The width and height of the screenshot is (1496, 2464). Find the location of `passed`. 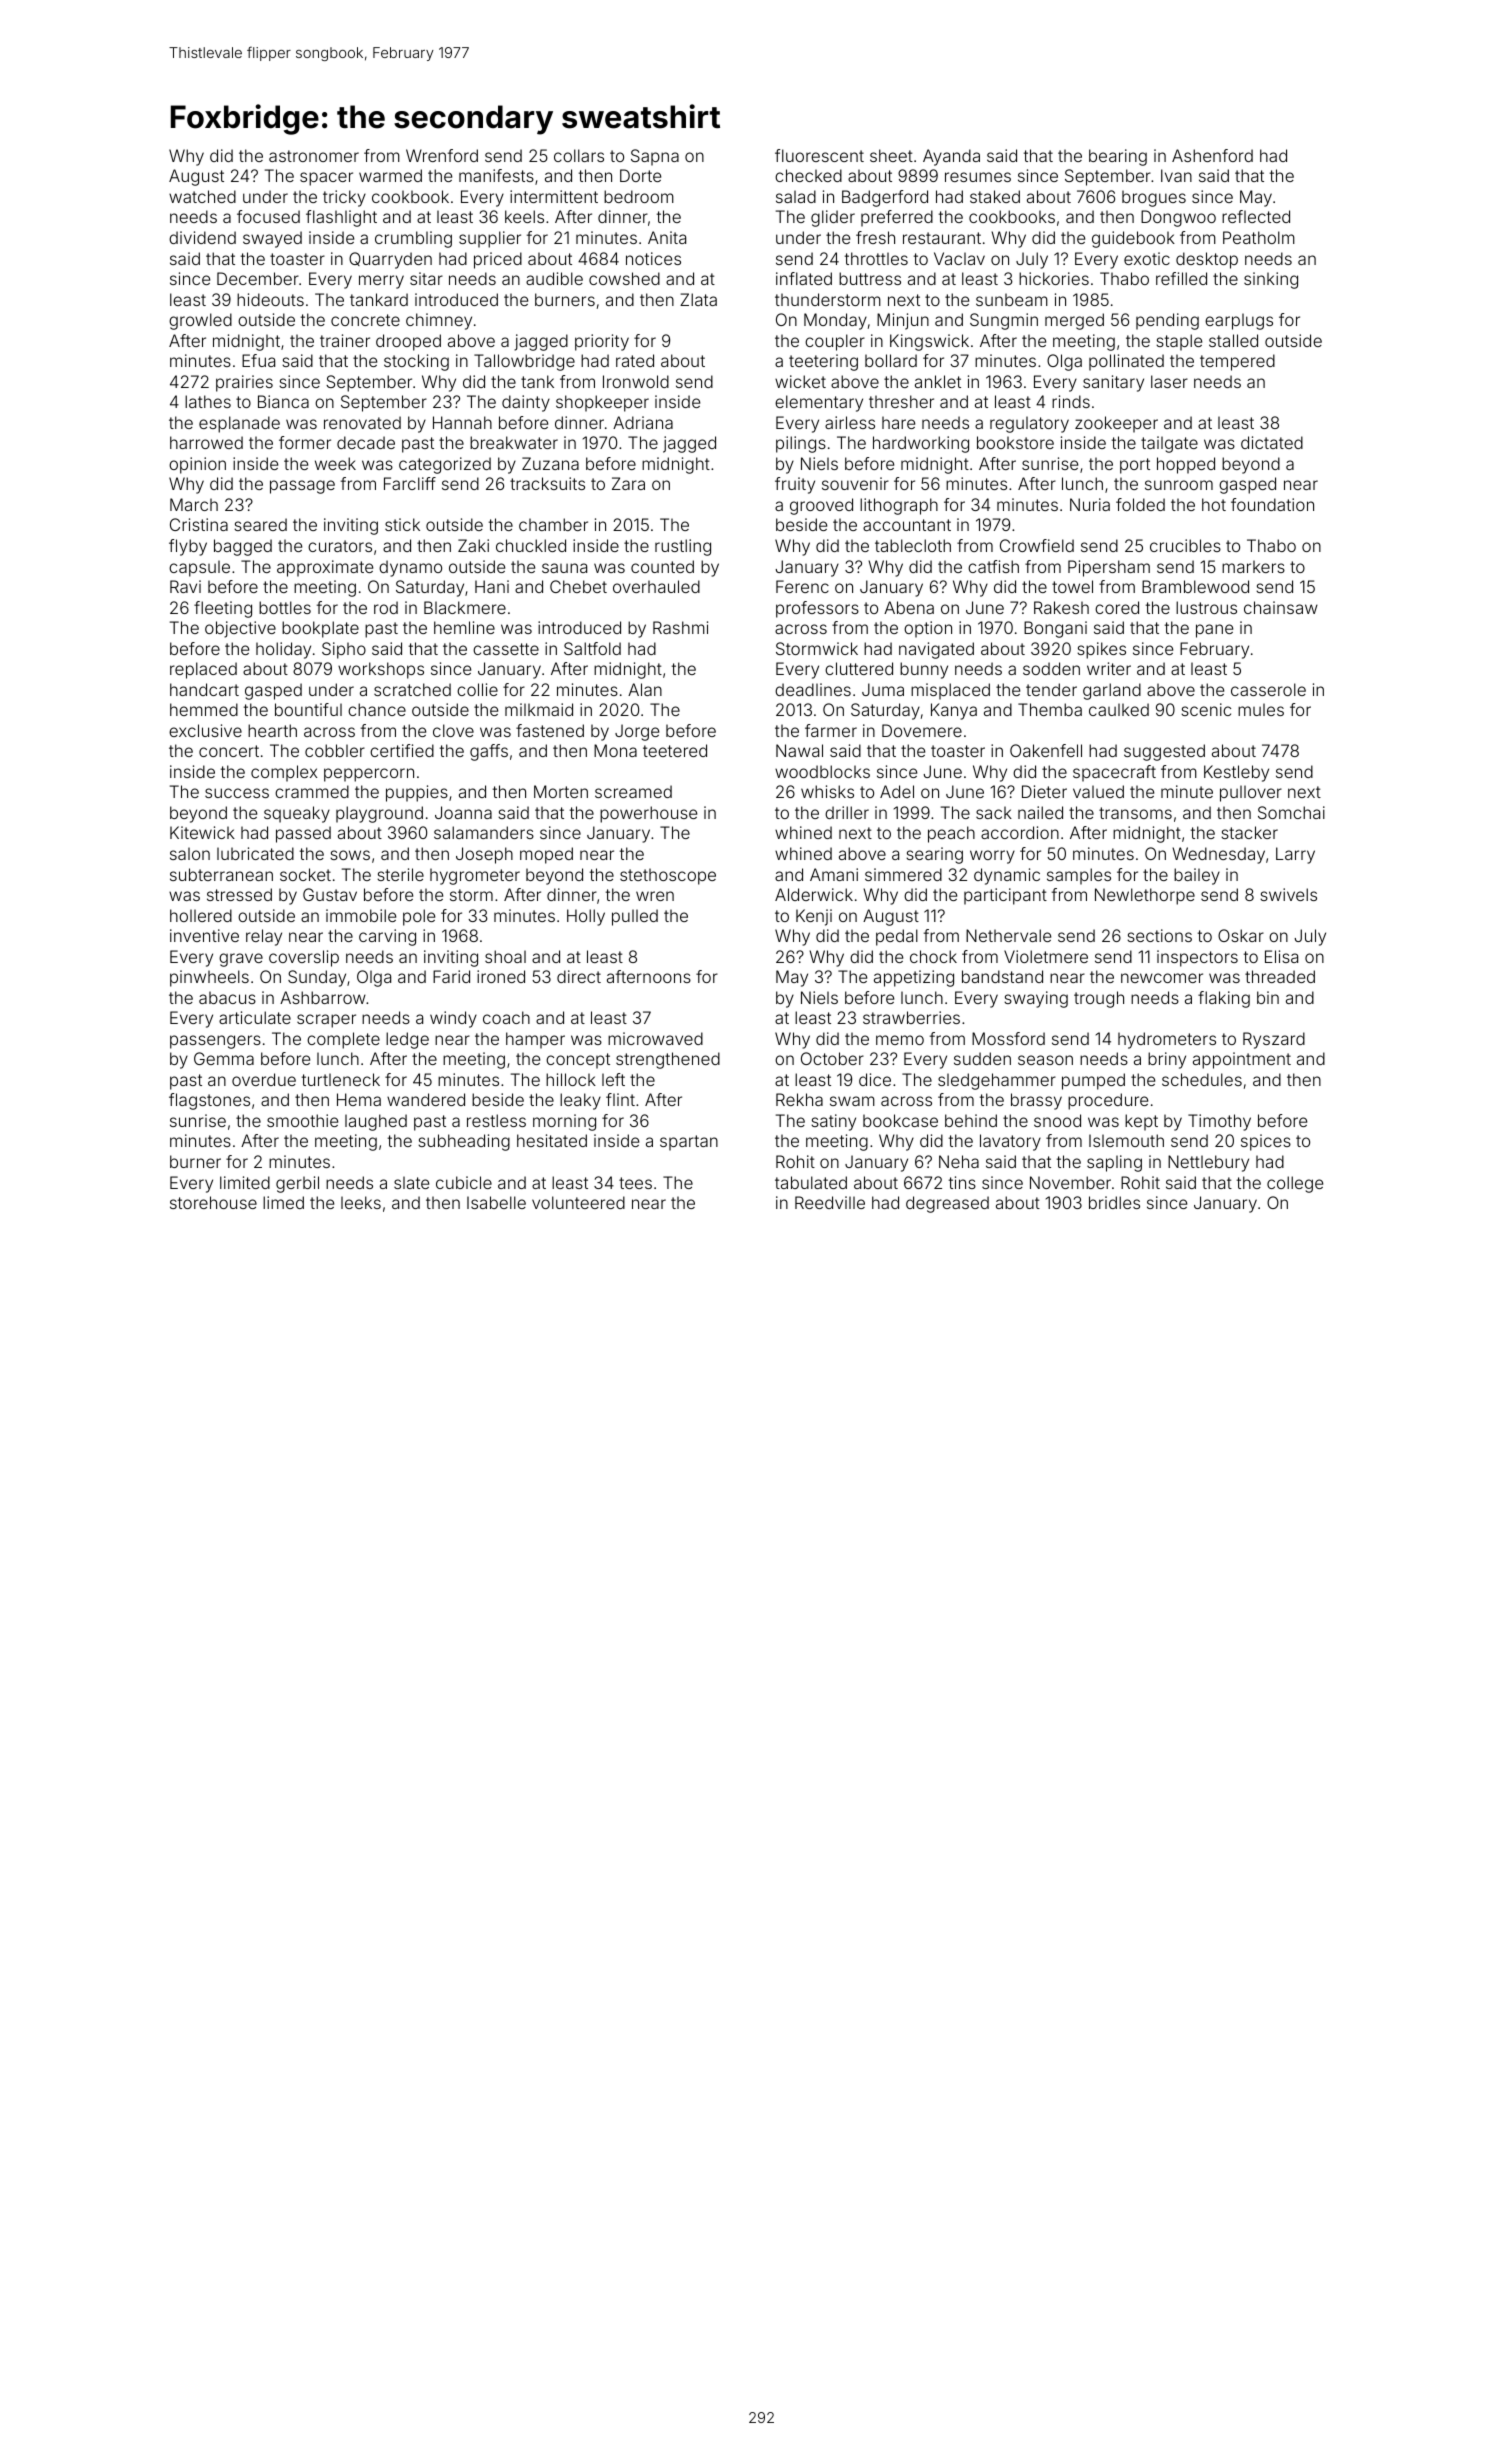

passed is located at coordinates (303, 834).
